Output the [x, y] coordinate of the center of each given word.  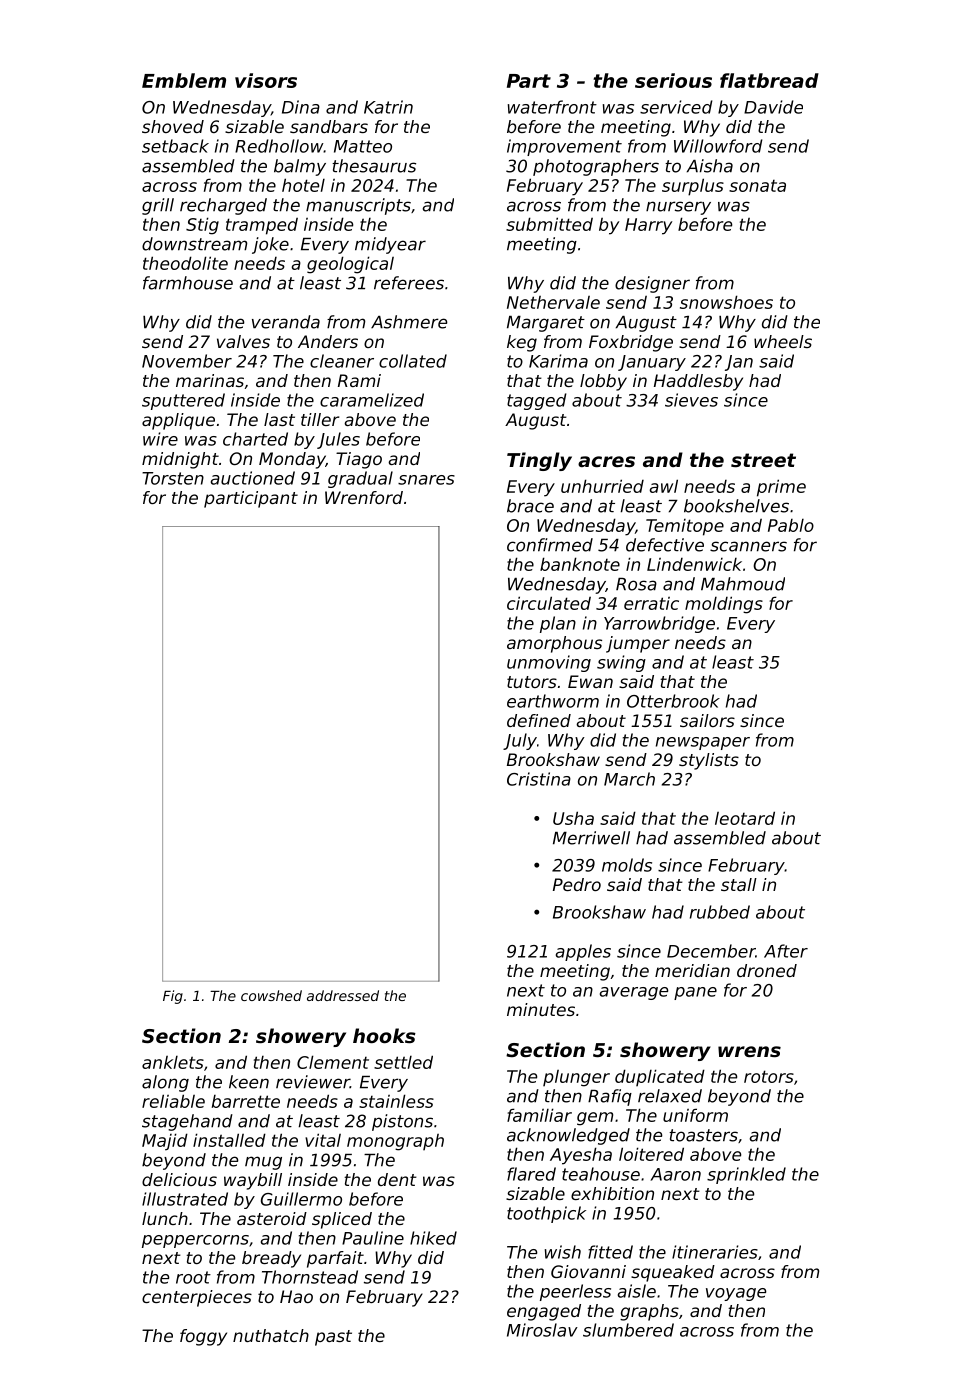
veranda [286, 322]
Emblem [184, 80]
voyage [736, 1294]
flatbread [769, 80]
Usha [573, 818]
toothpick [546, 1214]
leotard [745, 818]
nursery [678, 208]
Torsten [173, 478]
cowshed [271, 995]
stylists [709, 761]
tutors [532, 682]
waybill [253, 1181]
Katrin [388, 107]
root [193, 1277]
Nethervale [553, 302]
